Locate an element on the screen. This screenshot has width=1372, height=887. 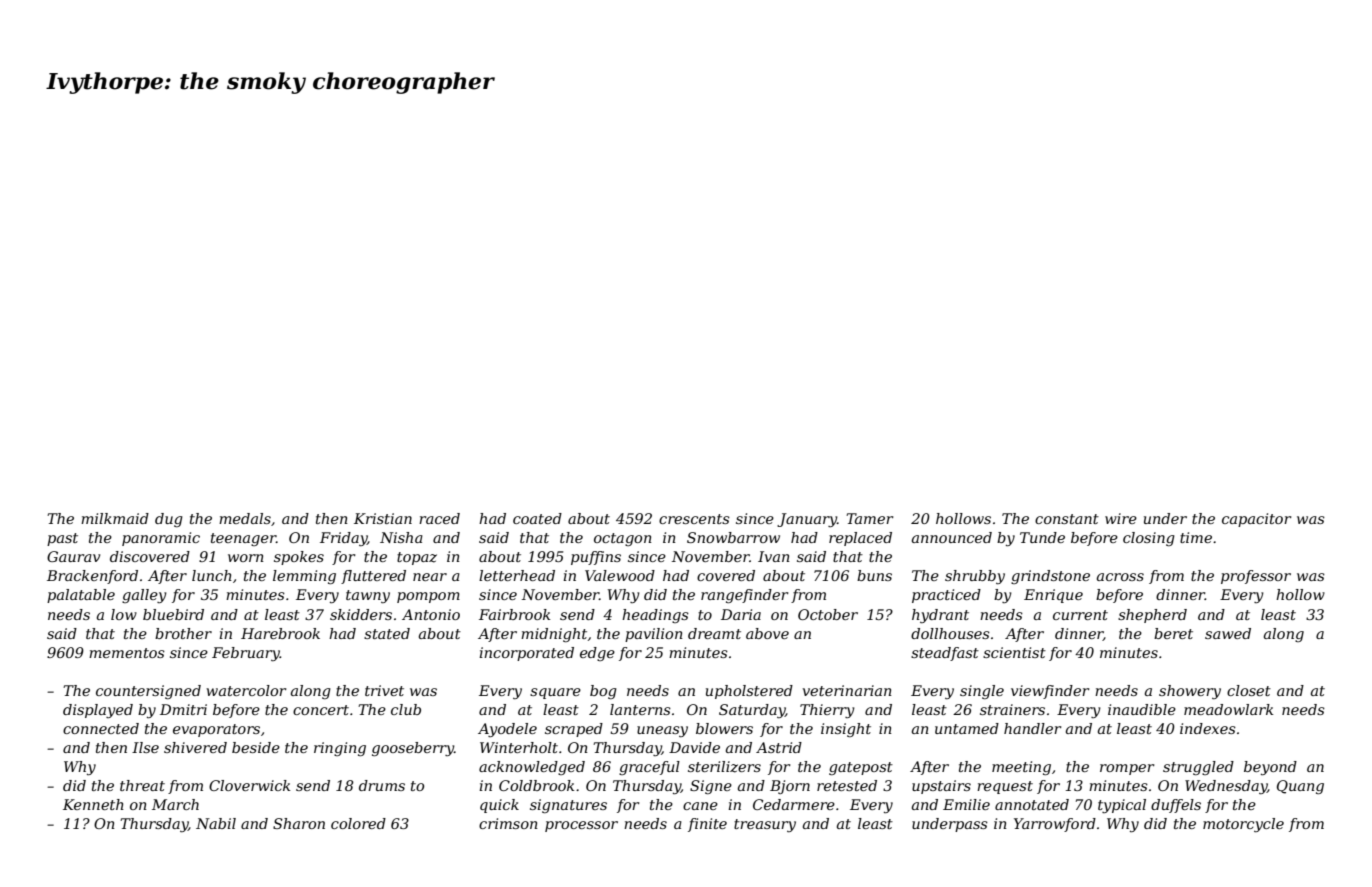
Ilse is located at coordinates (145, 747).
